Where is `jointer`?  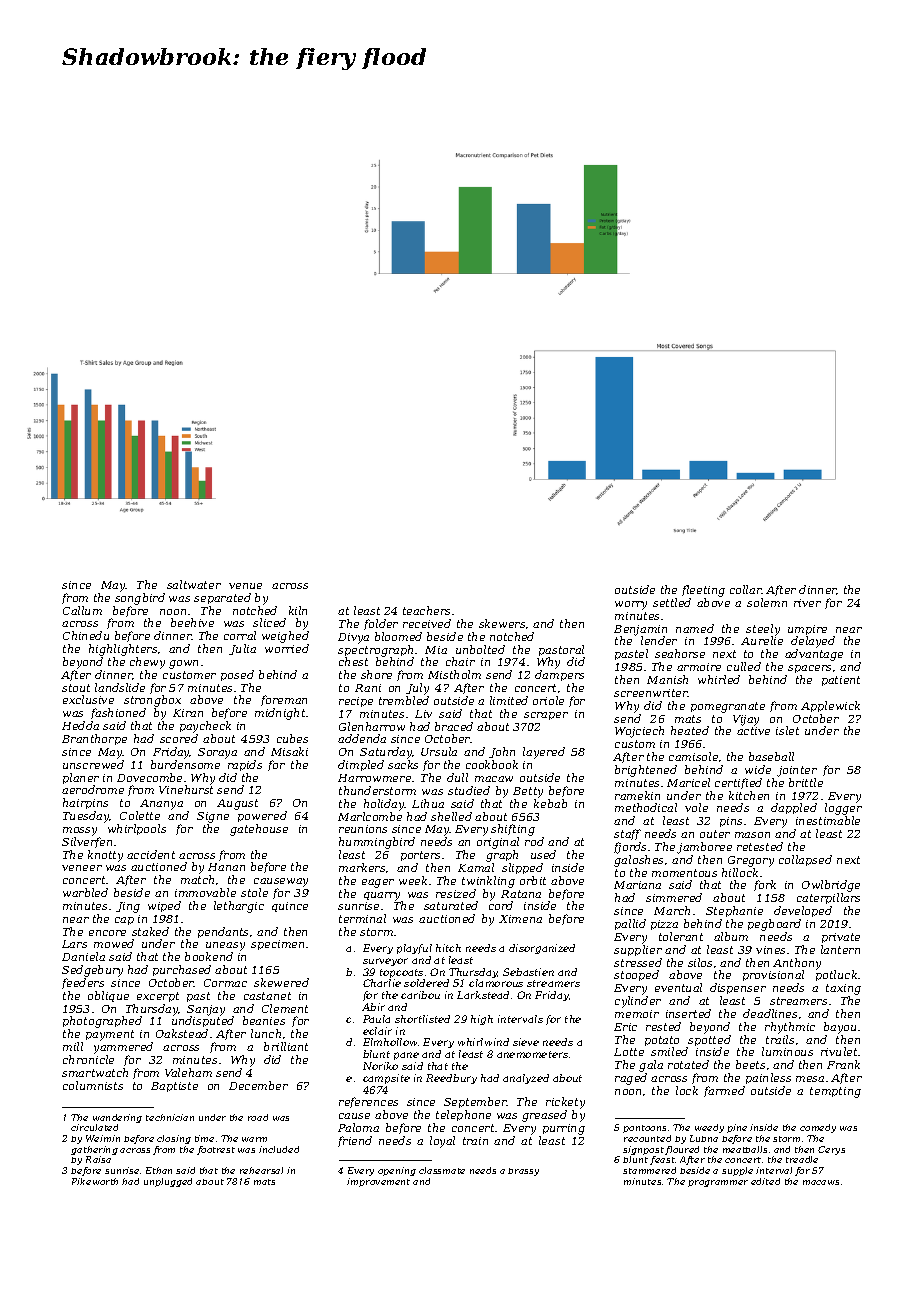
jointer is located at coordinates (797, 771).
